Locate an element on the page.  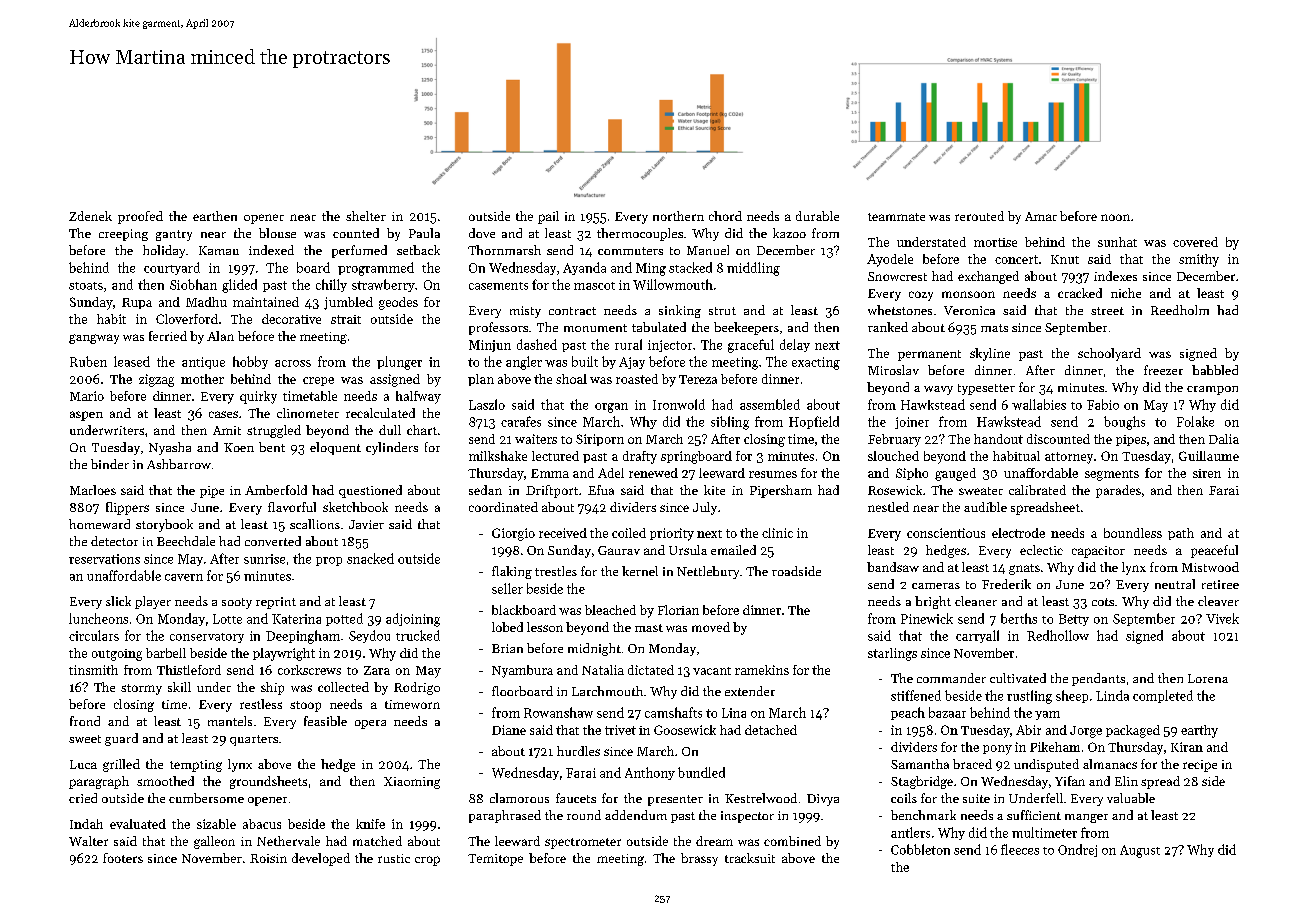
valuable is located at coordinates (1131, 798).
